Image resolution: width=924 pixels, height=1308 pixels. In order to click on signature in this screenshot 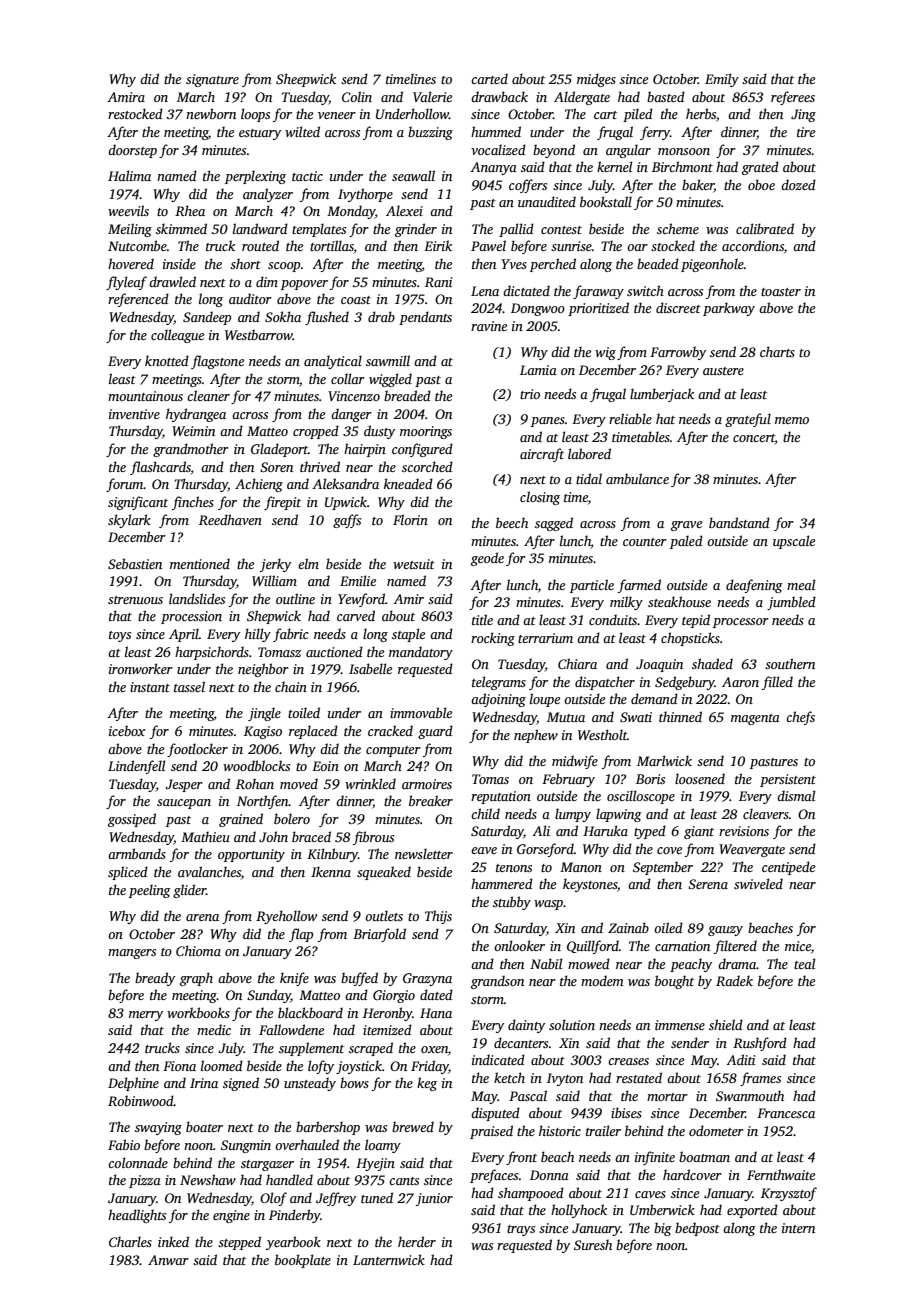, I will do `click(212, 80)`.
